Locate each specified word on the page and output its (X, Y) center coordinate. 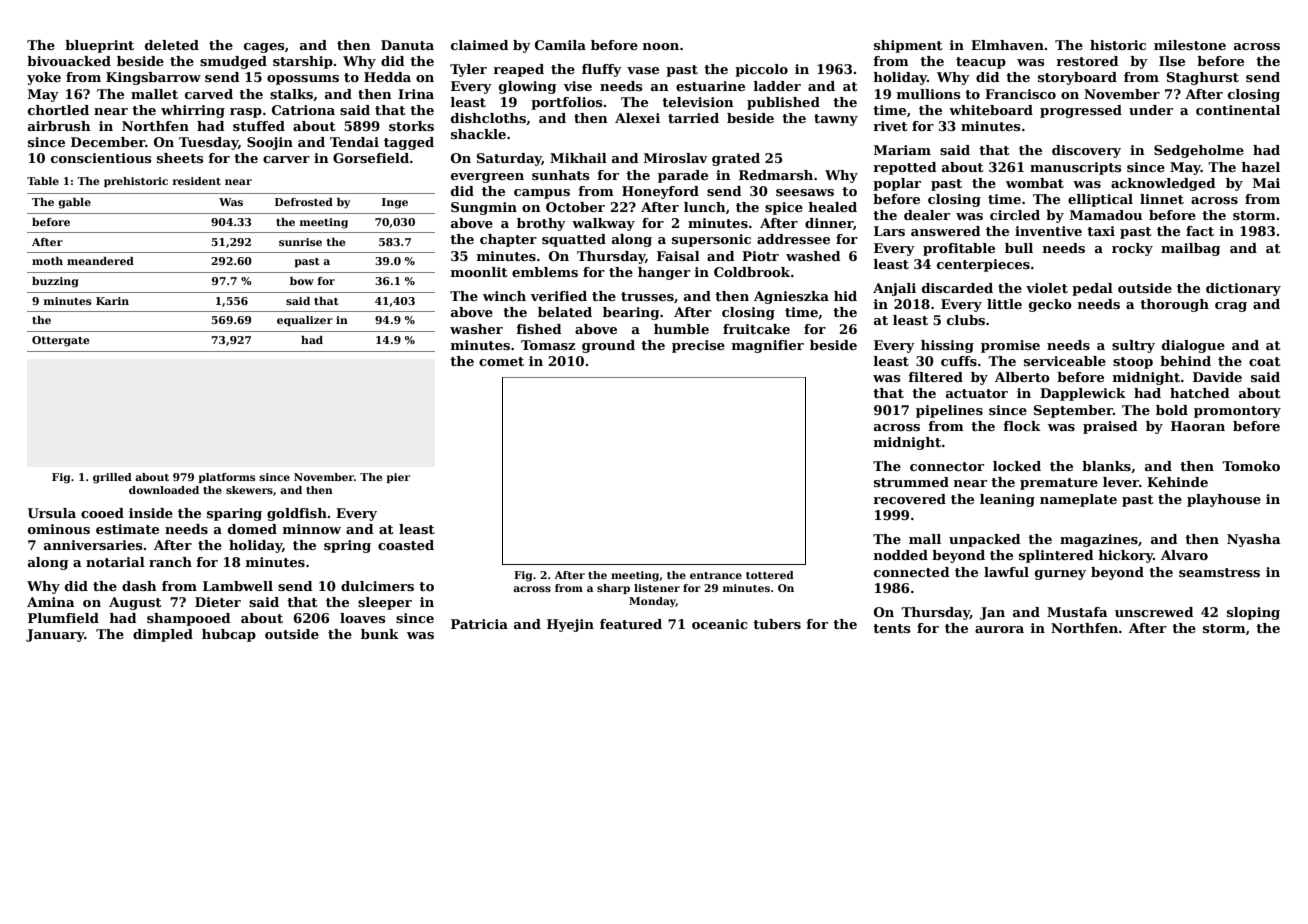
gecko (1050, 305)
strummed (911, 482)
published (783, 103)
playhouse (1224, 500)
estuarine (710, 86)
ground (608, 346)
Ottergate (61, 341)
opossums (303, 80)
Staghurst (1203, 78)
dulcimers (377, 586)
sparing (234, 514)
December (108, 142)
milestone (1190, 45)
